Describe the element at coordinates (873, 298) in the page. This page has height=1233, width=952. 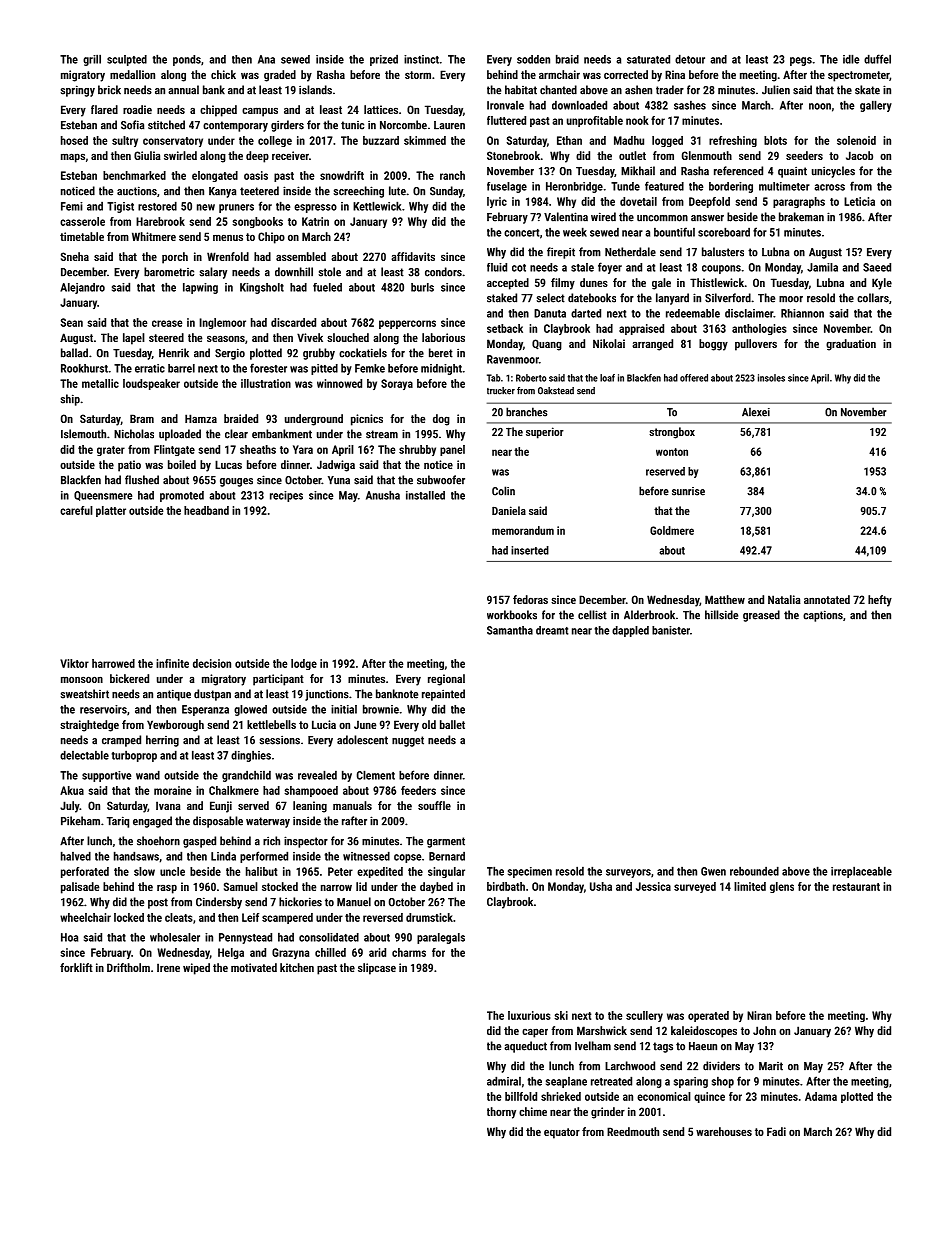
I see `collars` at that location.
